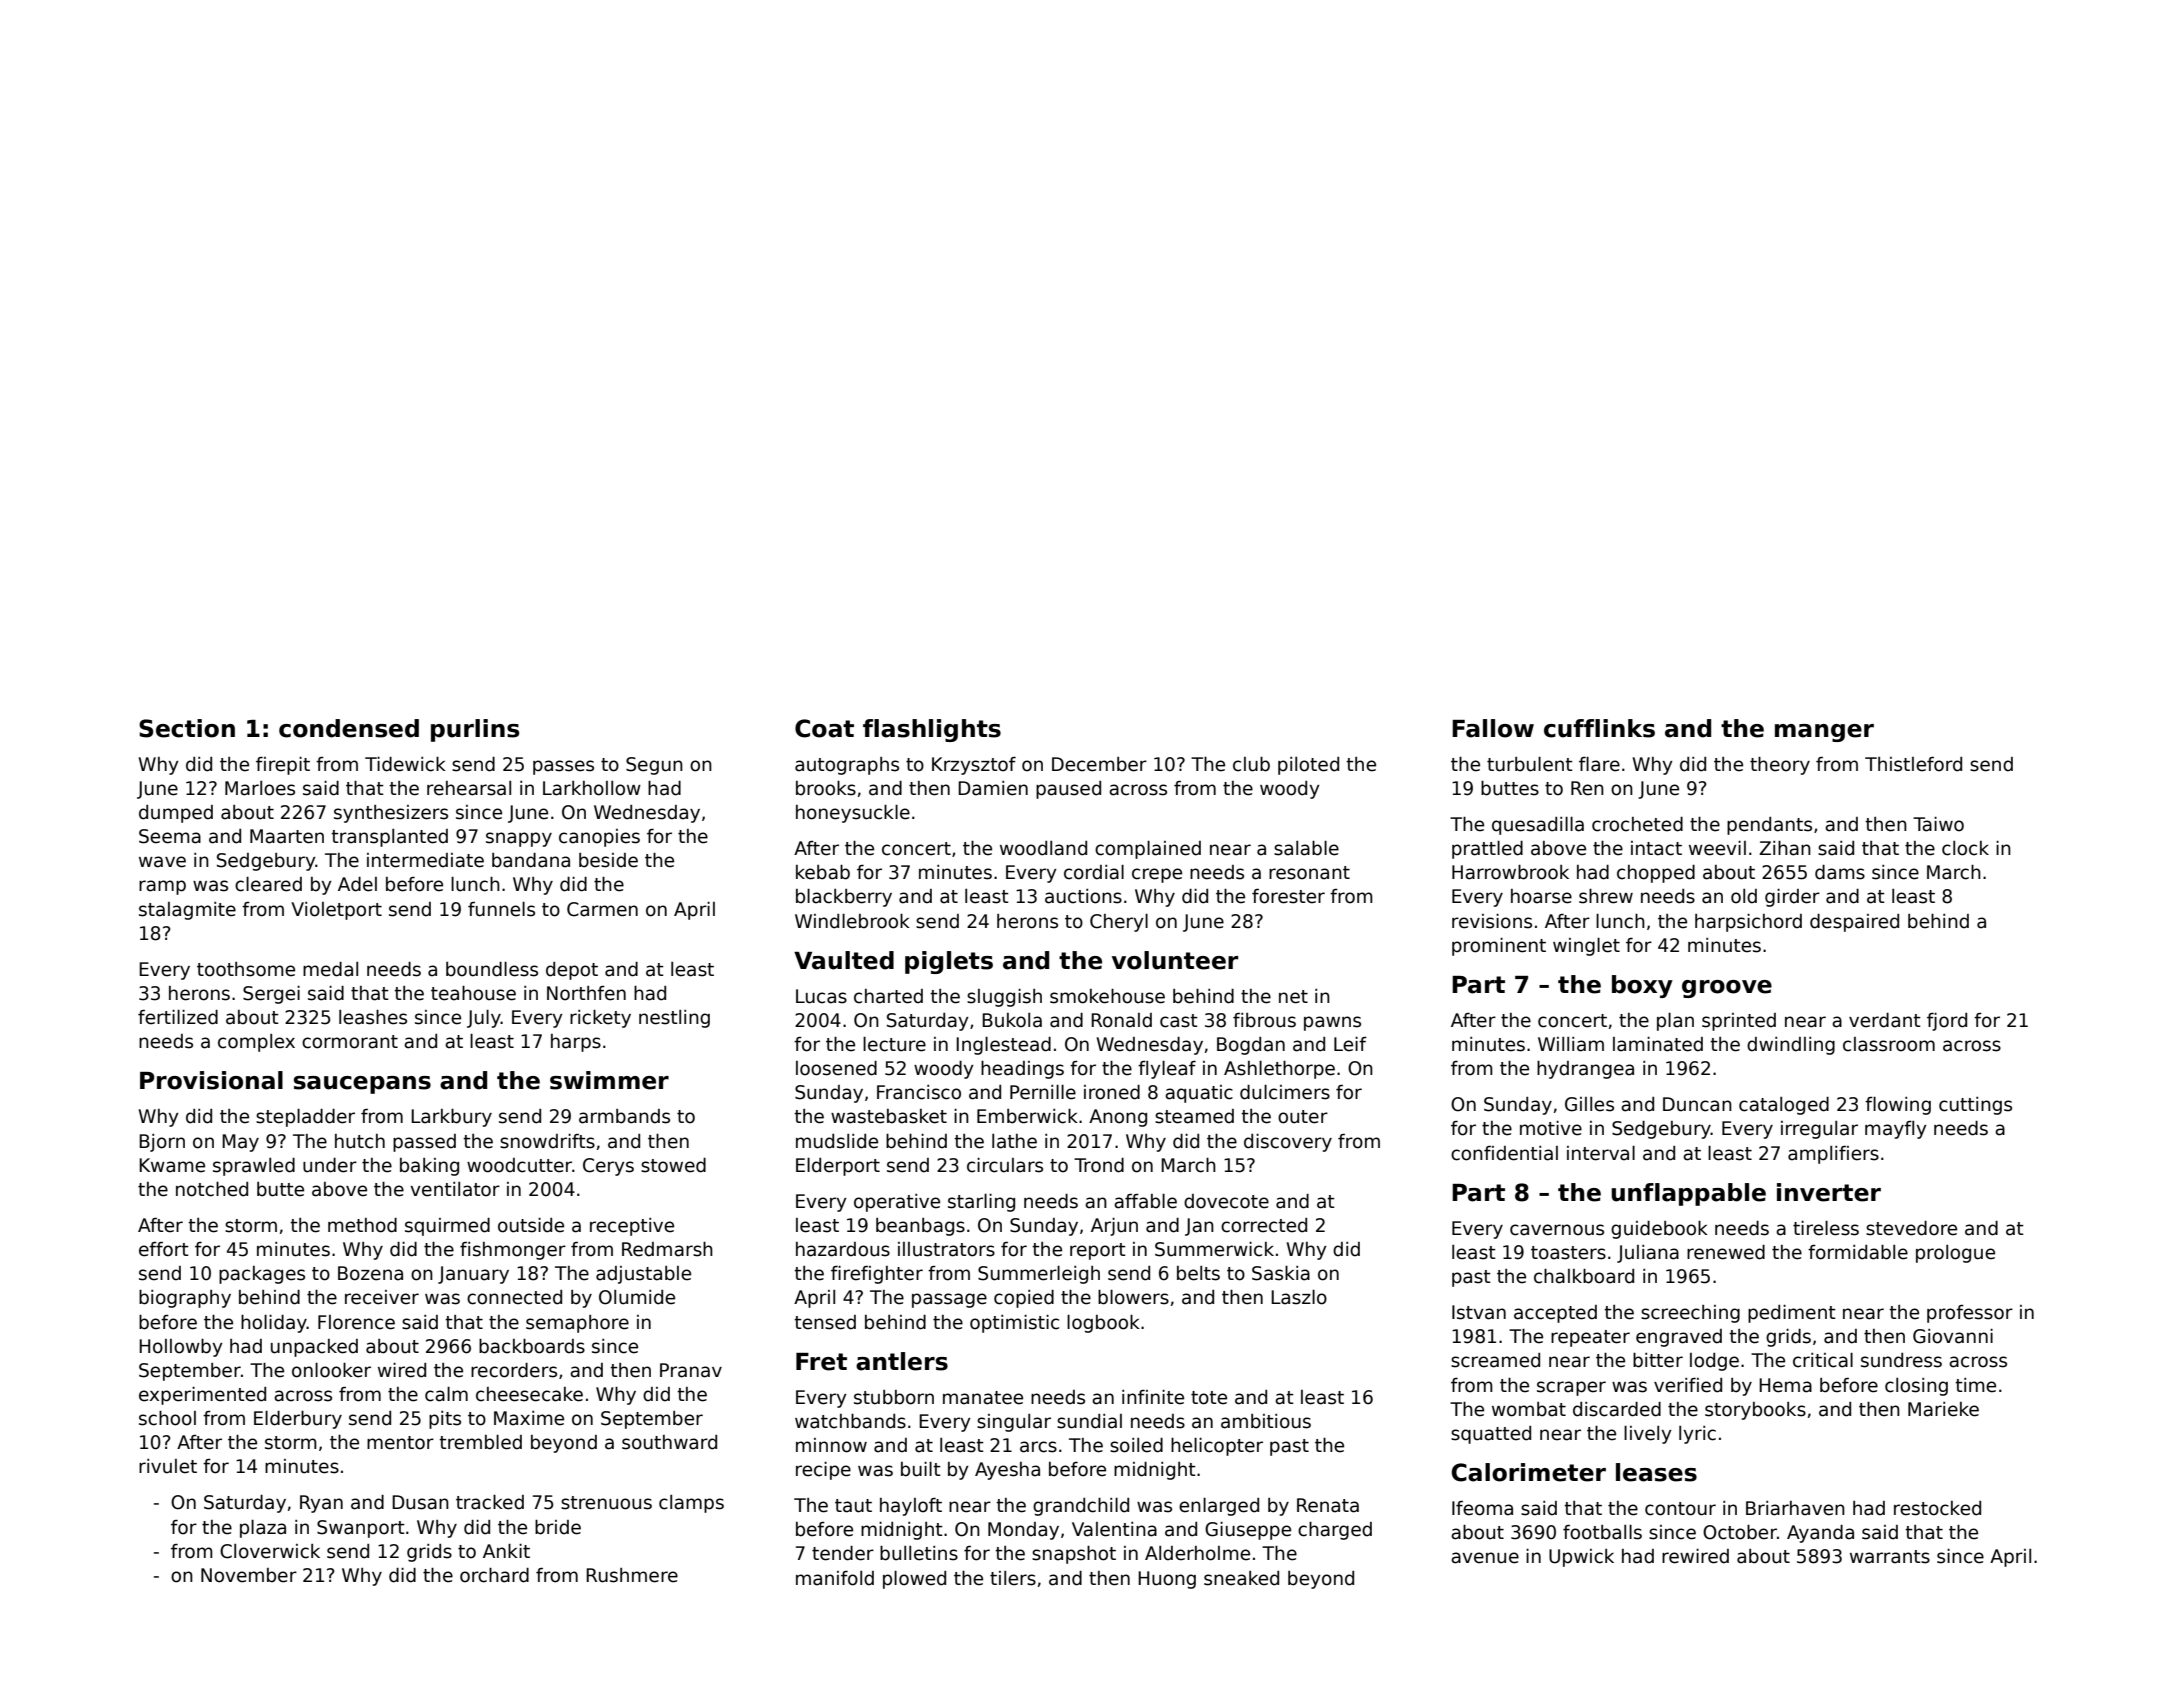 This screenshot has width=2178, height=1683. Describe the element at coordinates (1089, 1421) in the screenshot. I see `sundial` at that location.
